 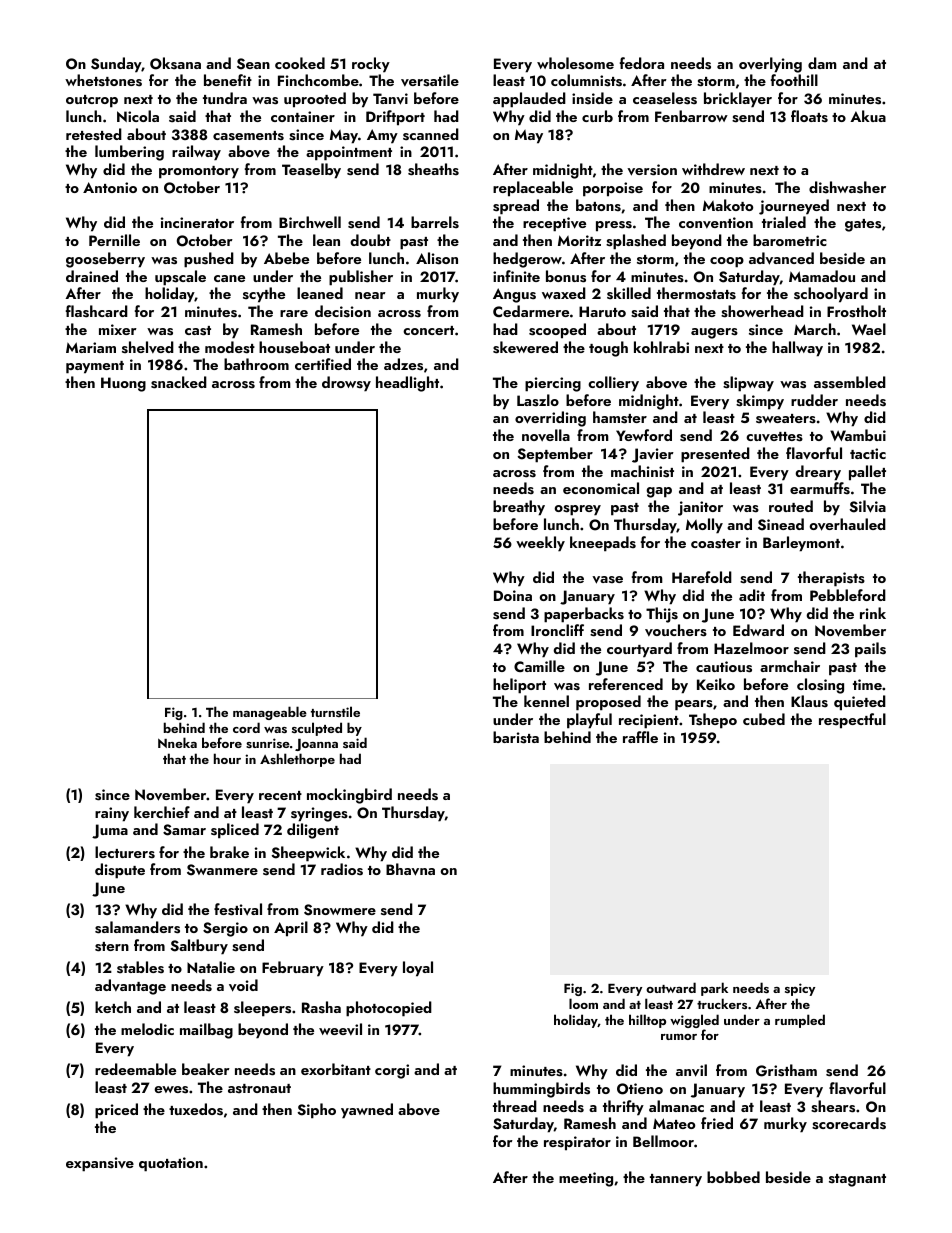 I want to click on barista, so click(x=516, y=737).
